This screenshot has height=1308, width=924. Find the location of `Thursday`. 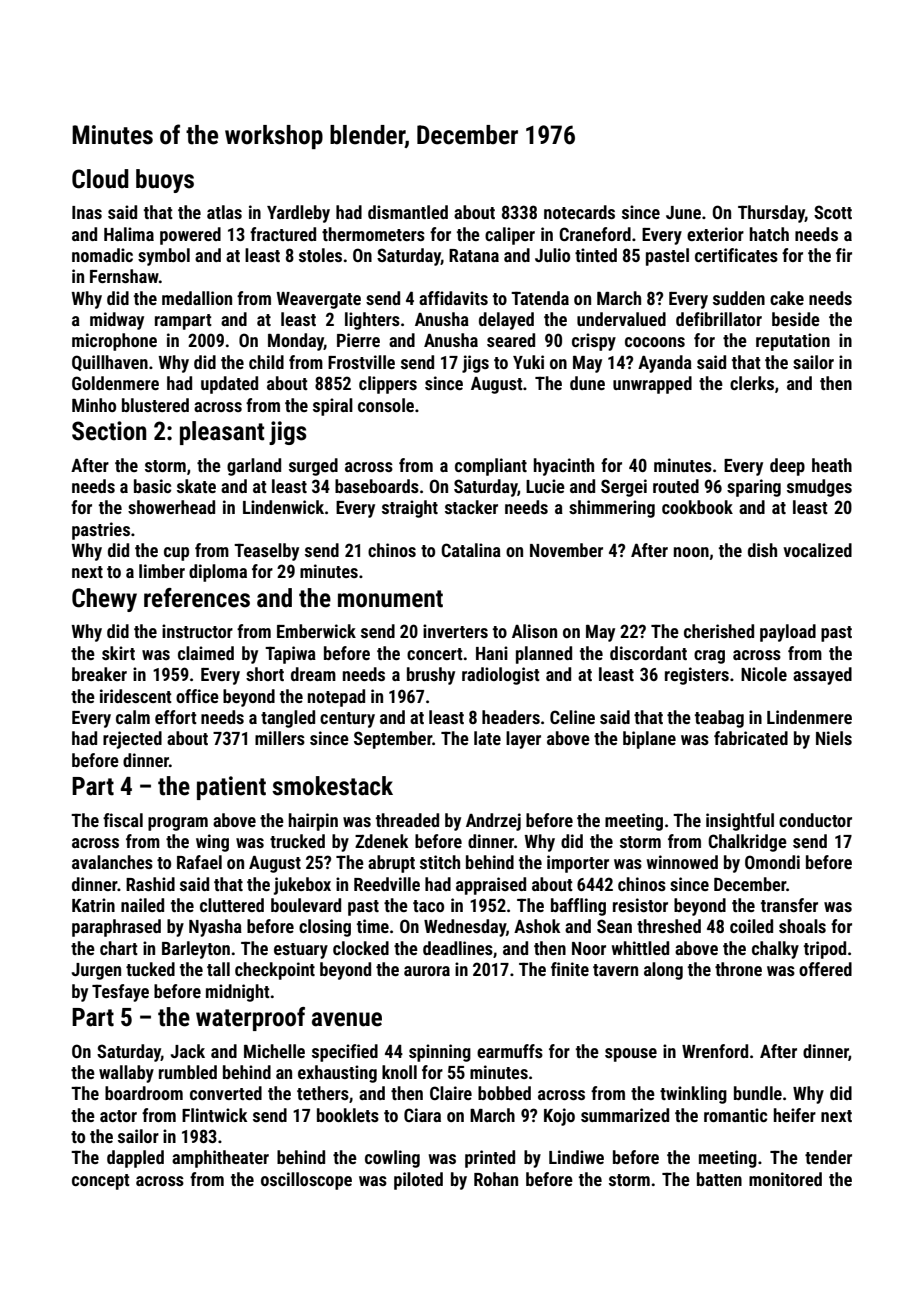

Thursday is located at coordinates (771, 214).
